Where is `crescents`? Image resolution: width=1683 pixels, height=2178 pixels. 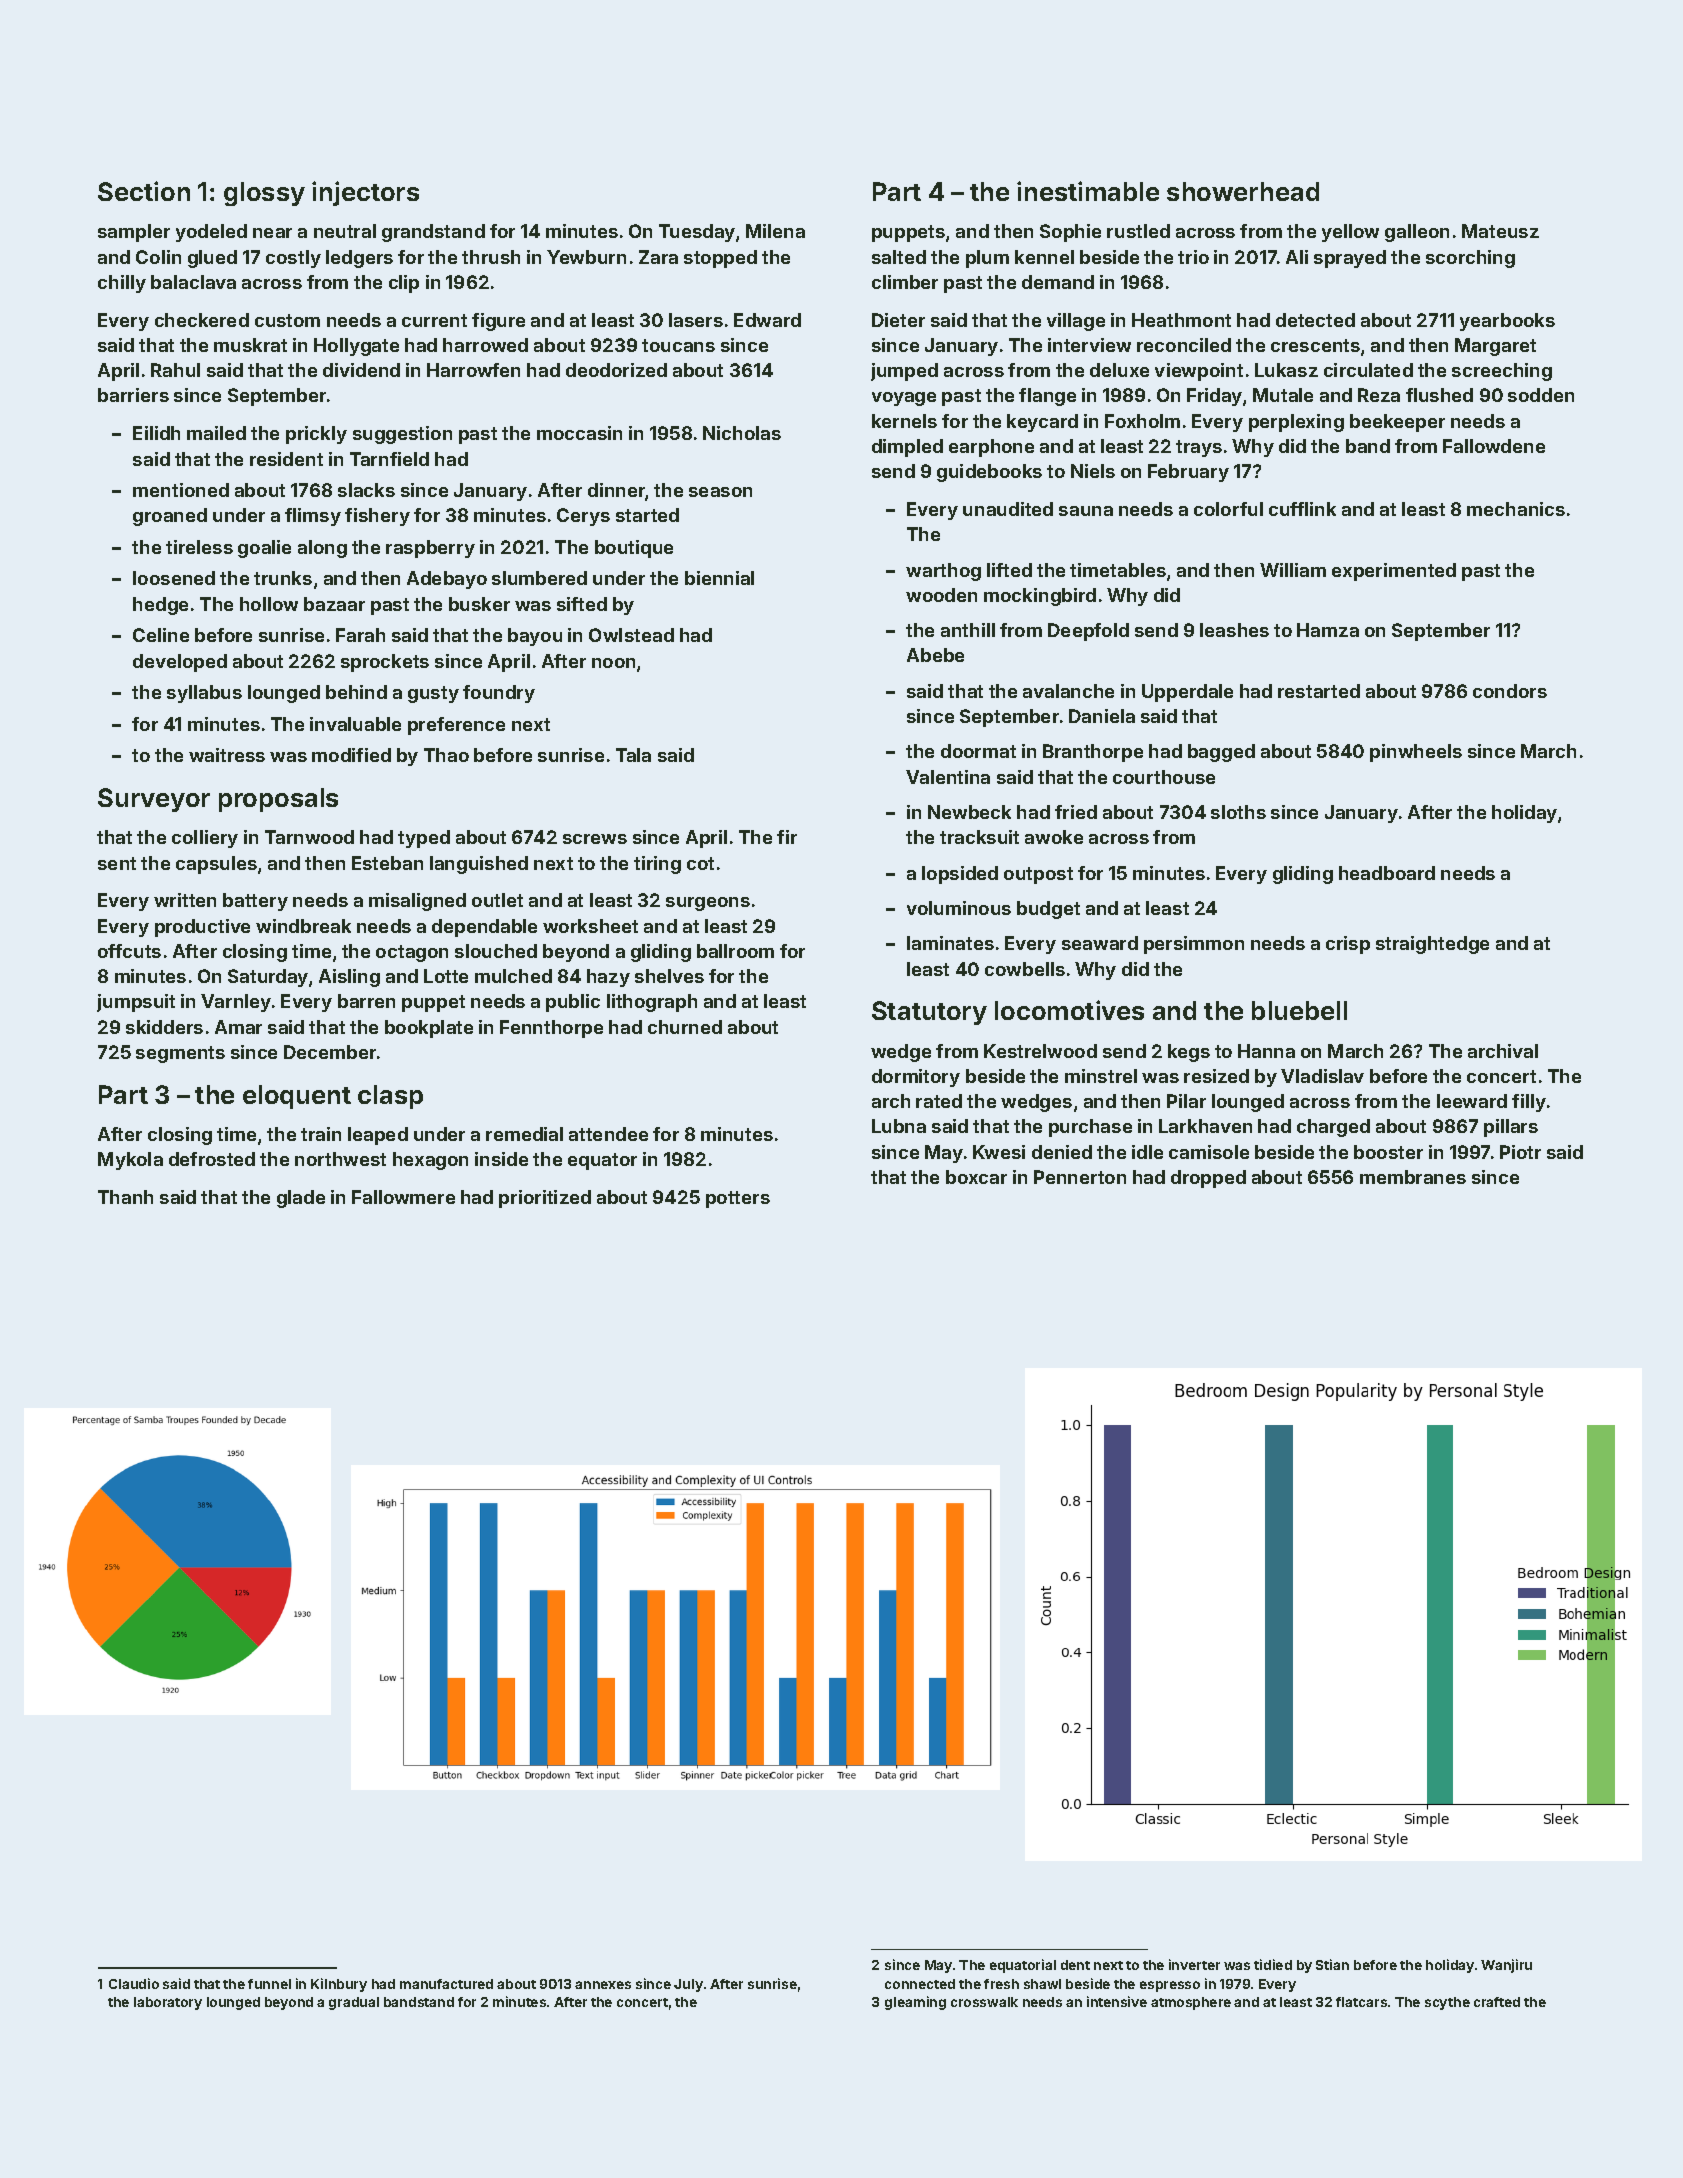
crescents is located at coordinates (1315, 345).
